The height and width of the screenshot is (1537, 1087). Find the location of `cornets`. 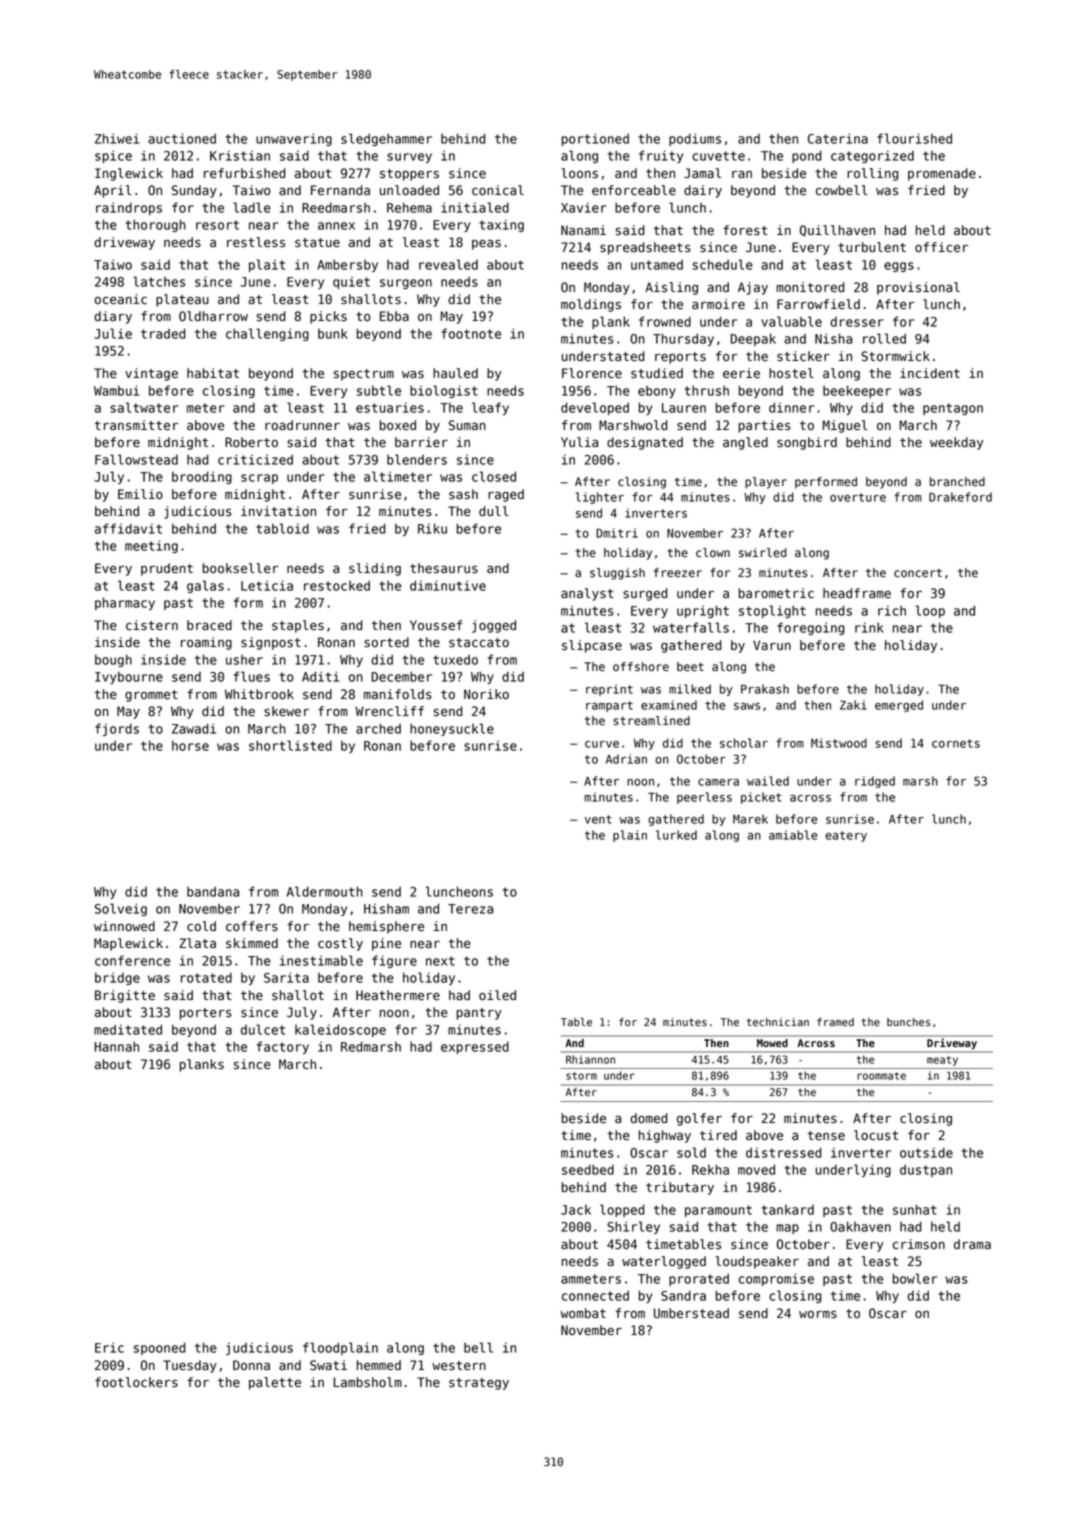

cornets is located at coordinates (956, 743).
